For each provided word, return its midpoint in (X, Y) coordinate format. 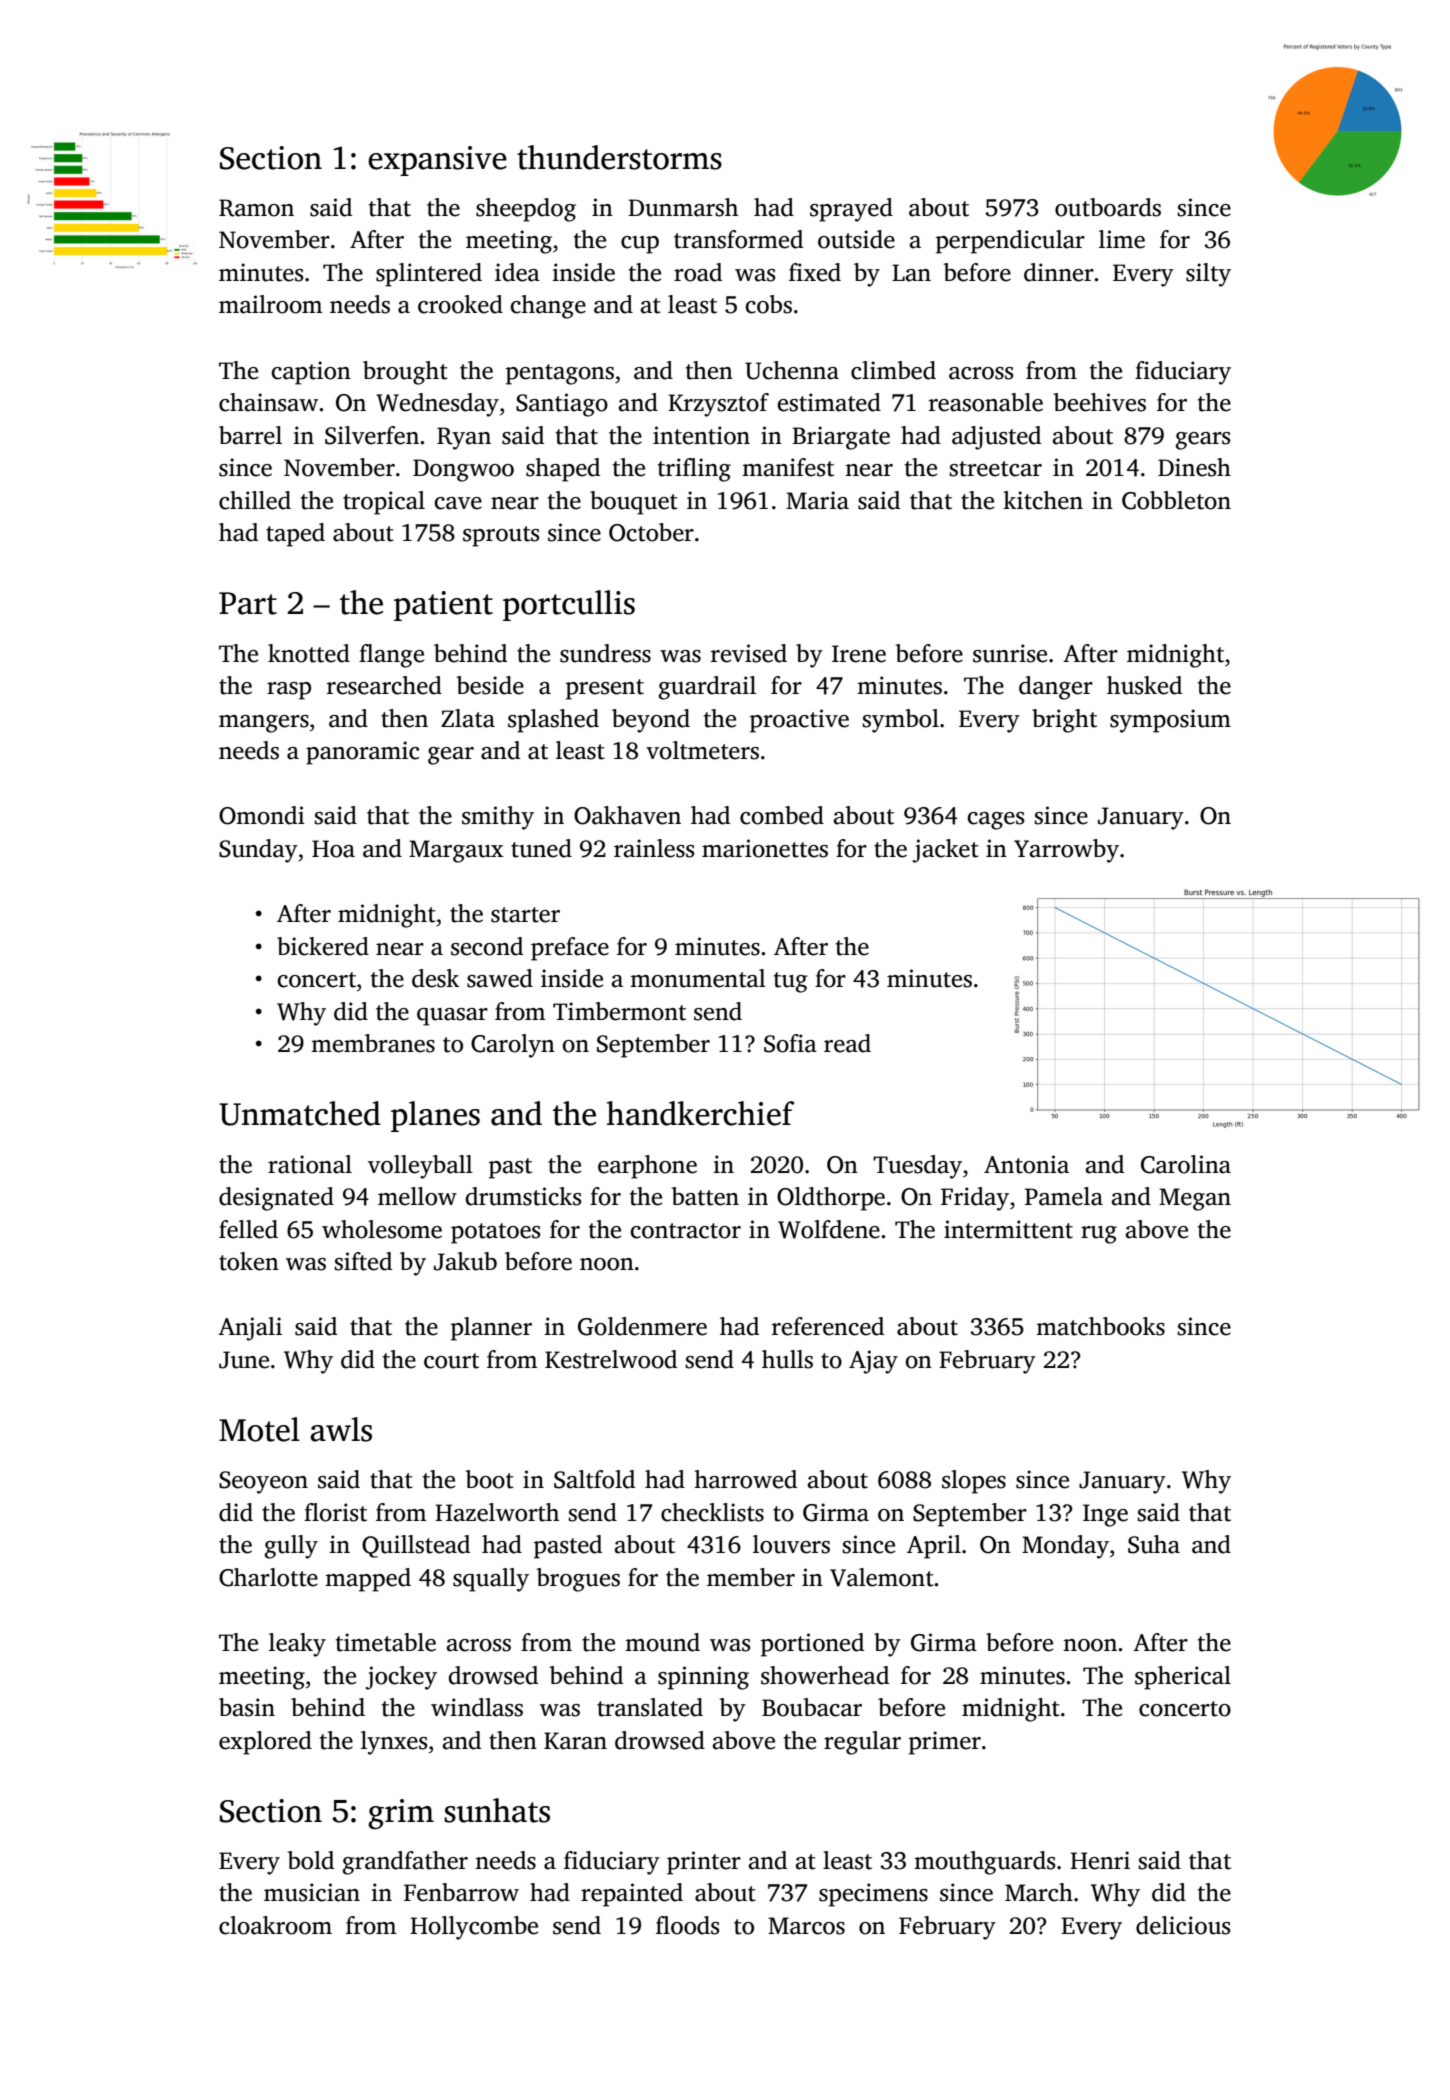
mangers (264, 724)
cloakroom (275, 1925)
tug (791, 982)
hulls (787, 1359)
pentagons (560, 374)
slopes (974, 1482)
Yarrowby (1066, 851)
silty (1208, 275)
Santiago (562, 405)
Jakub (465, 1261)
